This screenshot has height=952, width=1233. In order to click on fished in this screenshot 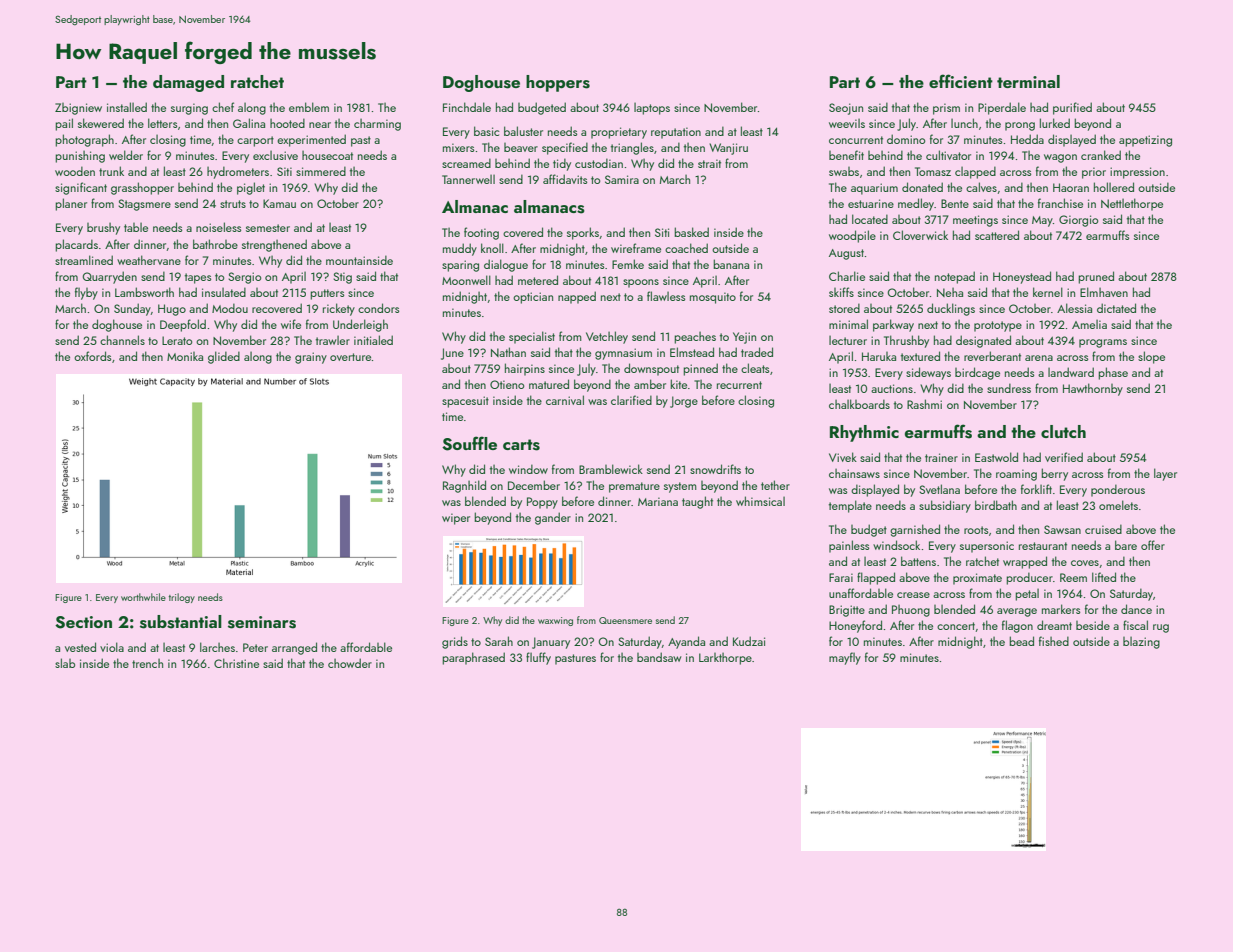, I will do `click(1054, 641)`.
